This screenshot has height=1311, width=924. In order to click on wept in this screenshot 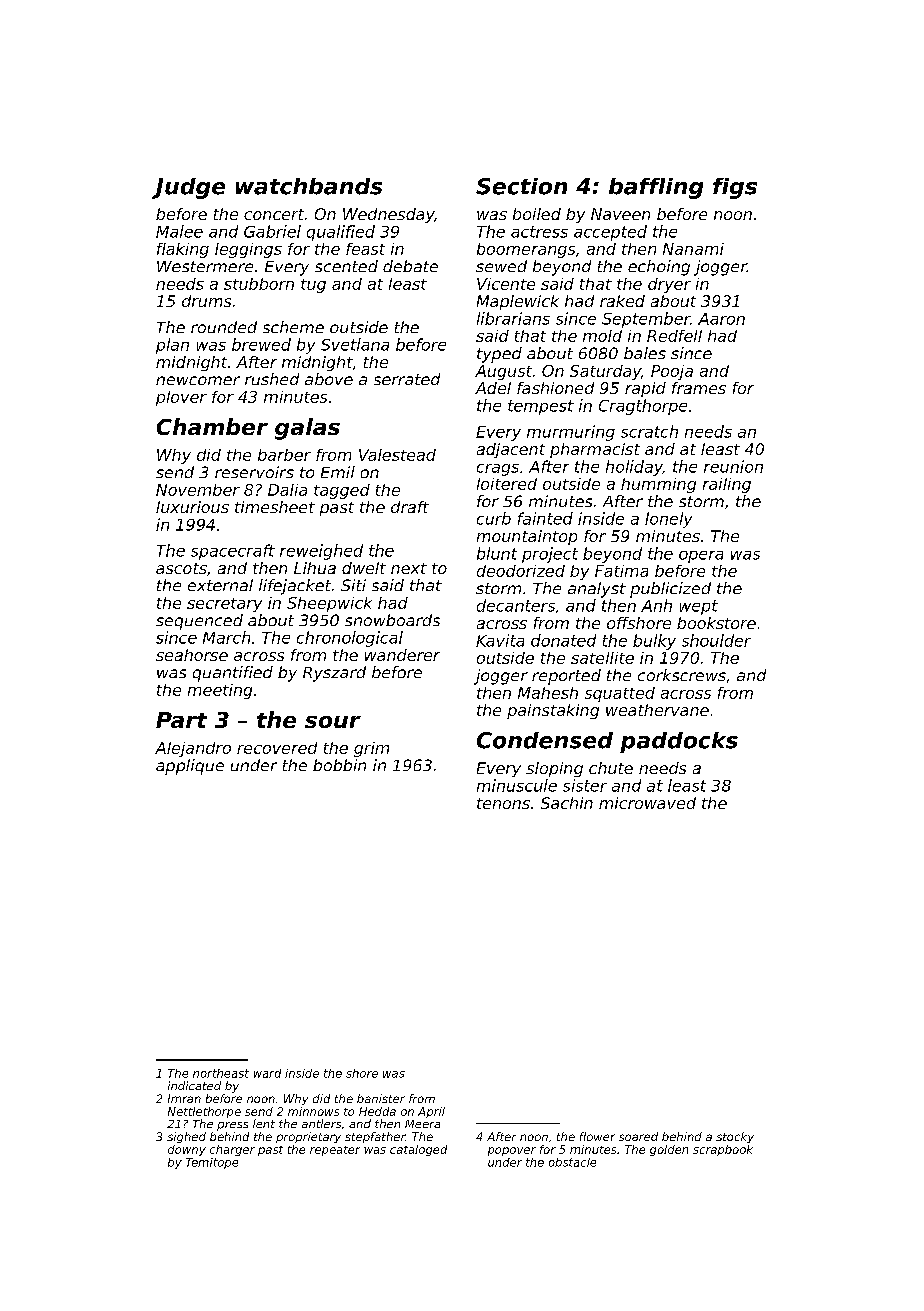, I will do `click(699, 607)`.
